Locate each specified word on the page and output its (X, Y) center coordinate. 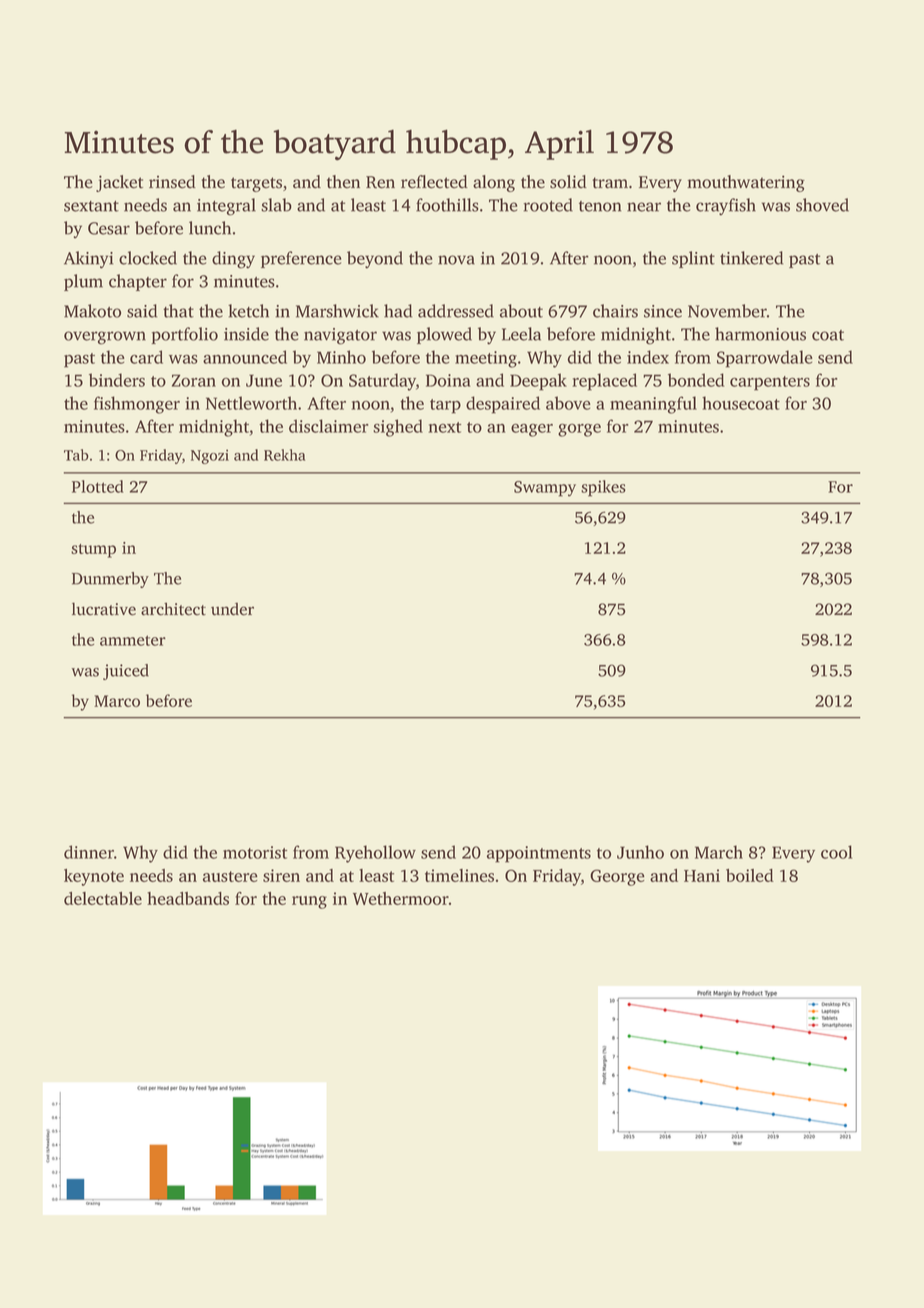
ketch (248, 311)
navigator (340, 336)
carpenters (770, 383)
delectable (103, 898)
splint (693, 259)
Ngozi (210, 456)
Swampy (545, 489)
